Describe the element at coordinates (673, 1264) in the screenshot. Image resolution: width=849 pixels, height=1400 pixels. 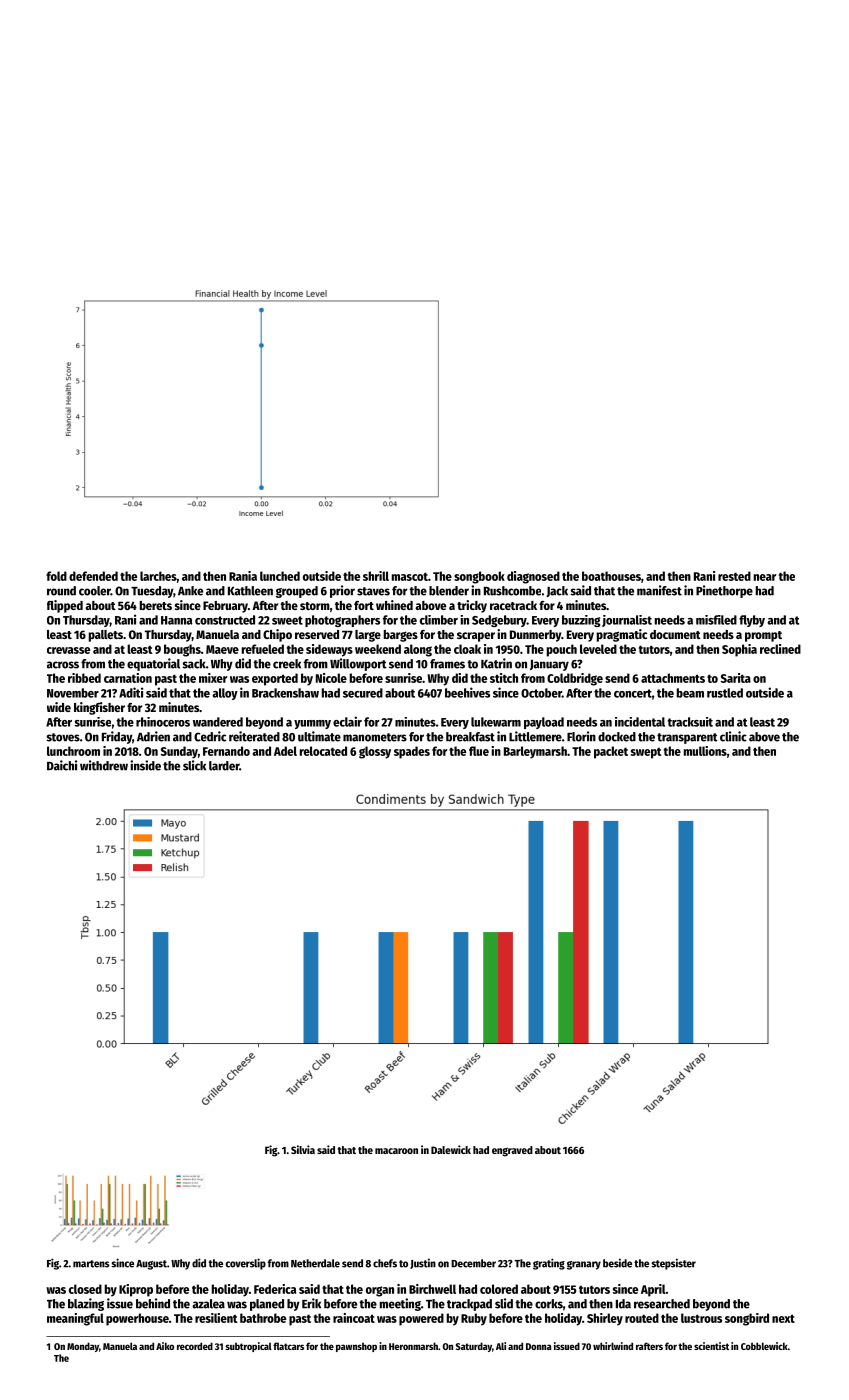
I see `stepsister` at that location.
